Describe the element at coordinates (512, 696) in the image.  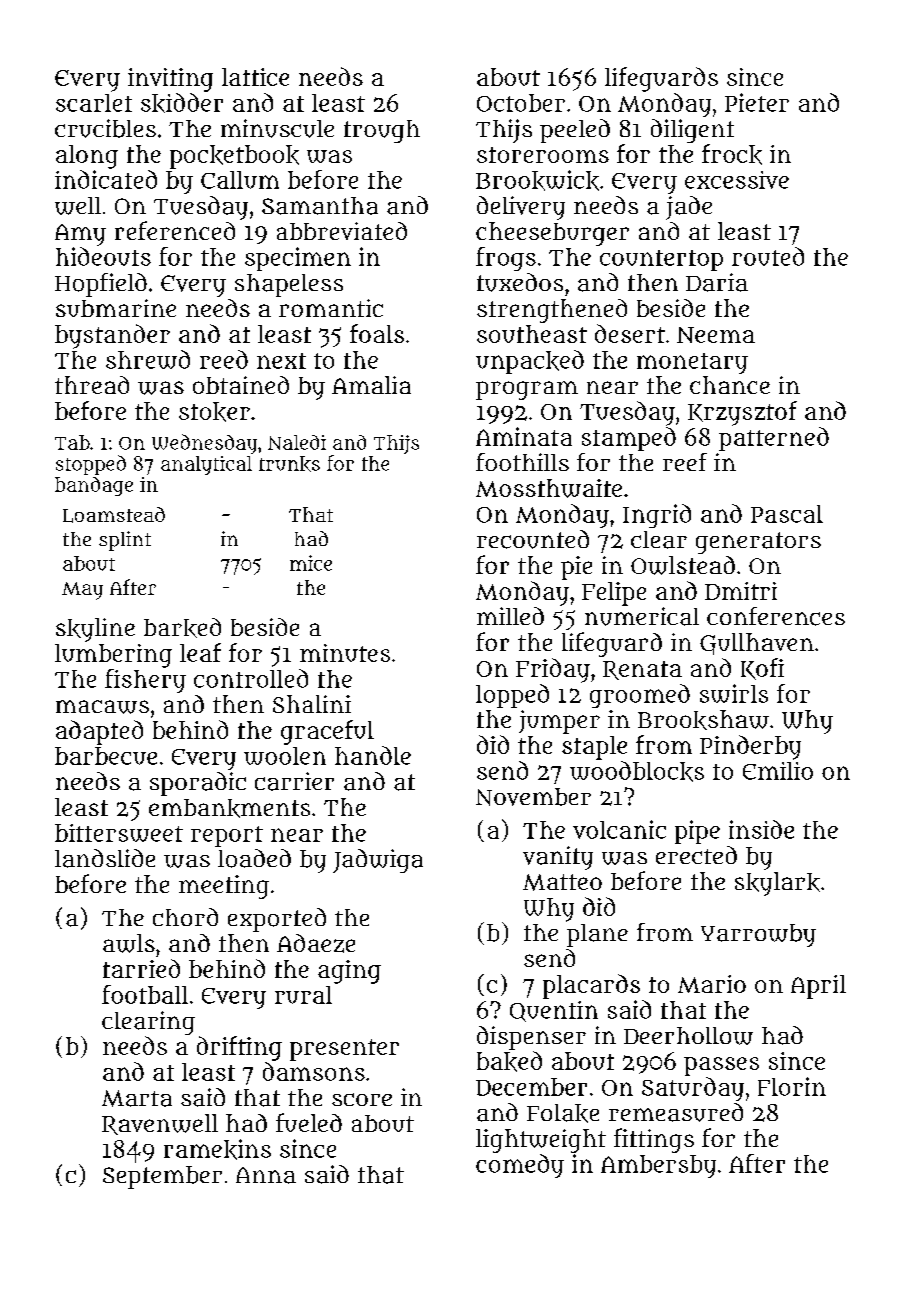
I see `lopped` at that location.
